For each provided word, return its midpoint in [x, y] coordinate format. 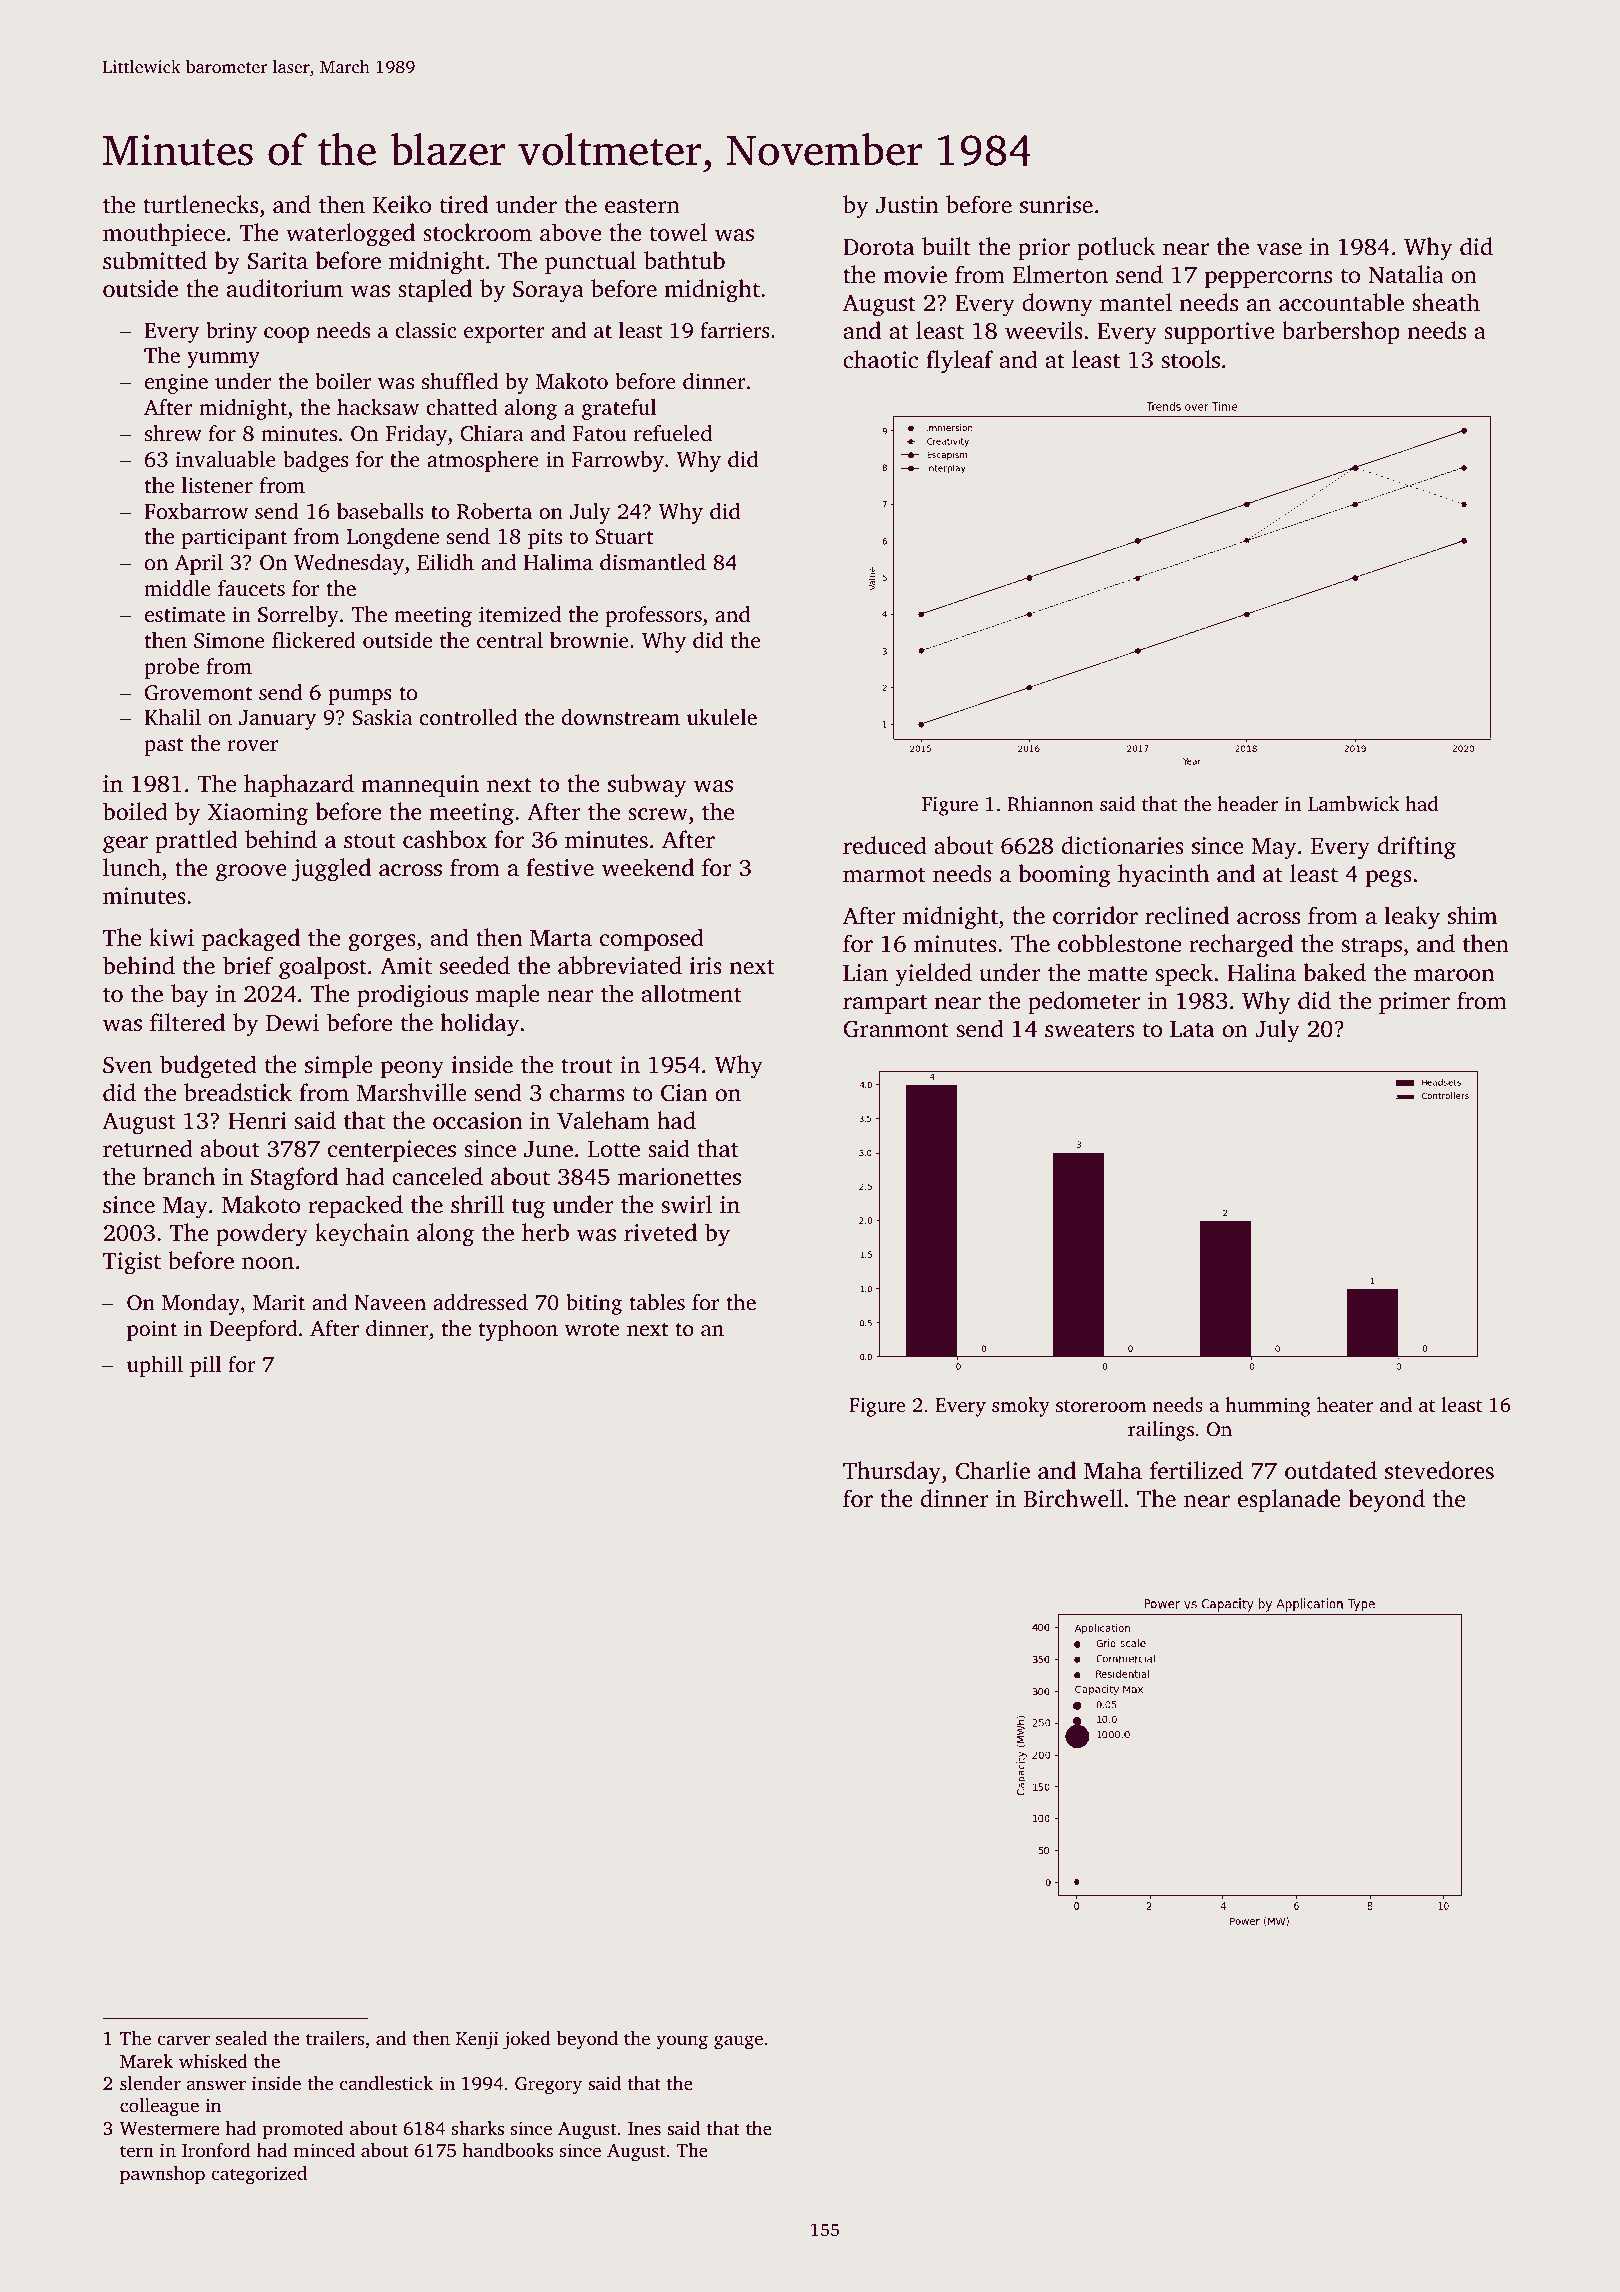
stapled [435, 290]
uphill [155, 1366]
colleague [159, 2107]
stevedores [1439, 1470]
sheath [1446, 302]
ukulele [722, 717]
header [1247, 803]
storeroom [1101, 1406]
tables [657, 1302]
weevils [1044, 330]
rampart [885, 1004]
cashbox [445, 839]
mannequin [420, 786]
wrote [592, 1329]
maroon [1454, 975]
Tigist [132, 1263]
